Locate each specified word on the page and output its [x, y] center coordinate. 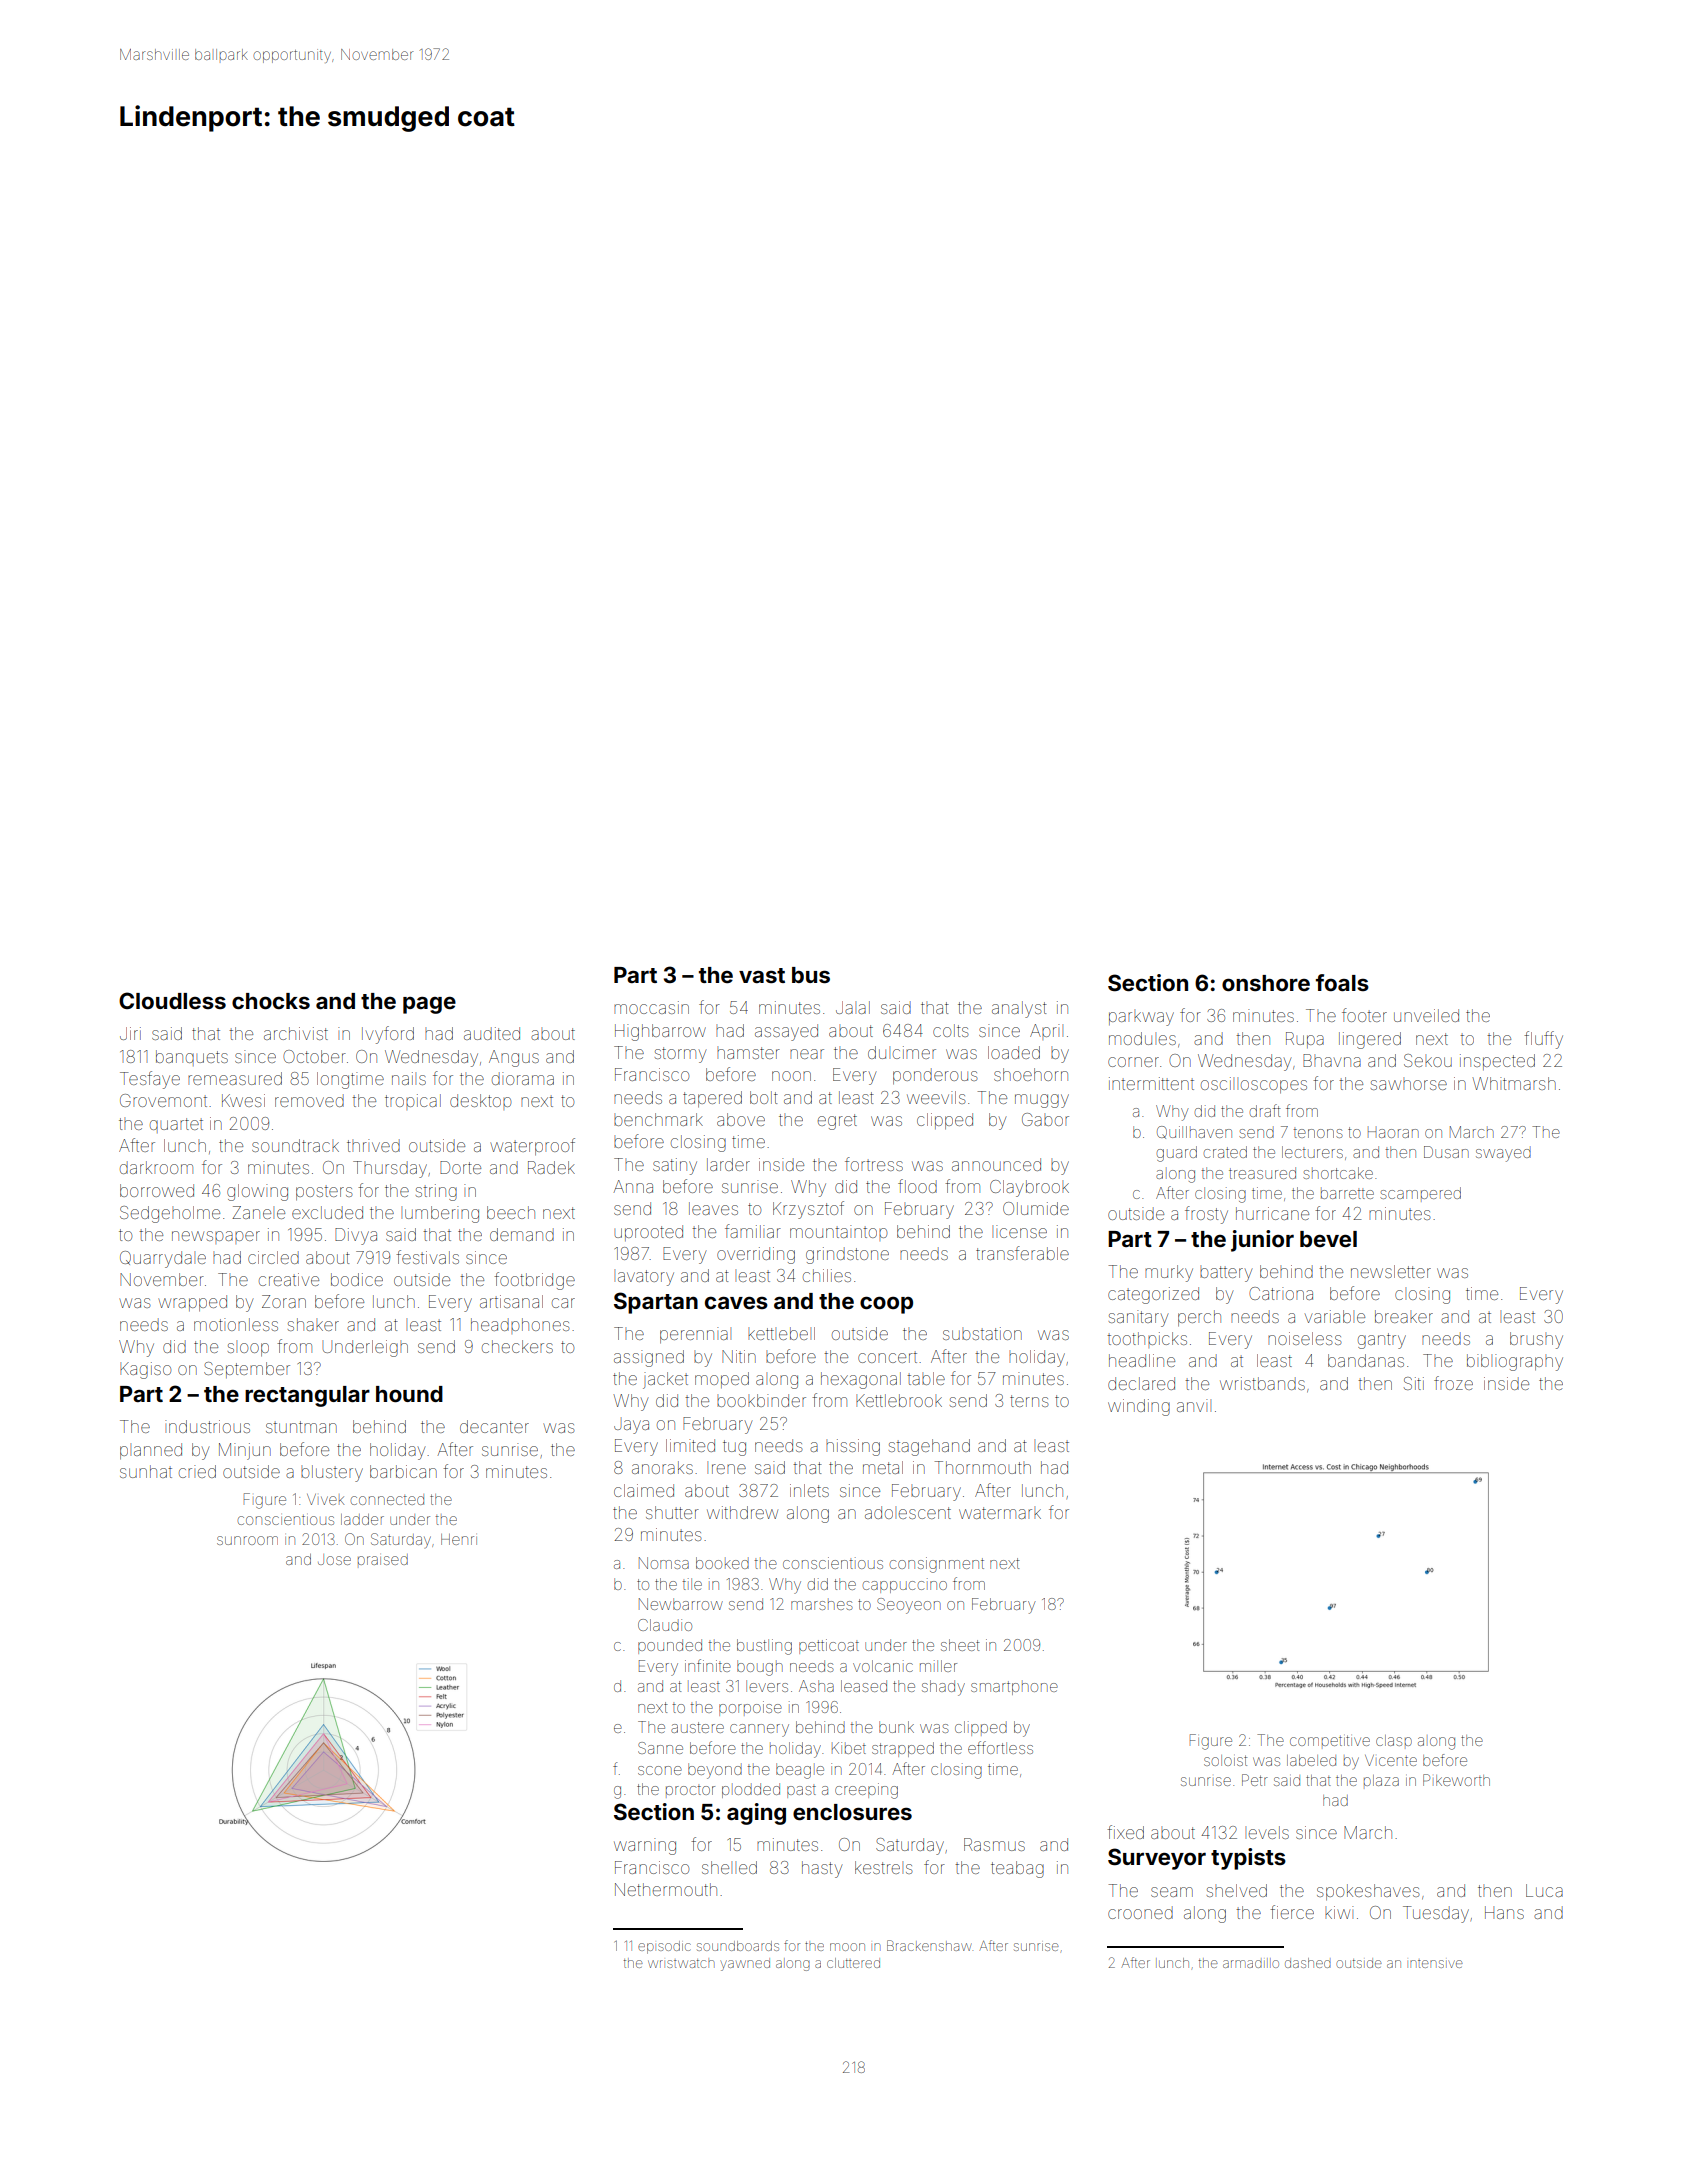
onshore [1266, 983]
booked [722, 1563]
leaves [713, 1208]
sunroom [247, 1540]
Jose [334, 1559]
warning [645, 1846]
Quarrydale [163, 1259]
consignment [937, 1565]
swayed [1503, 1154]
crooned [1140, 1912]
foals [1342, 982]
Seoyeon [909, 1606]
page [429, 1005]
